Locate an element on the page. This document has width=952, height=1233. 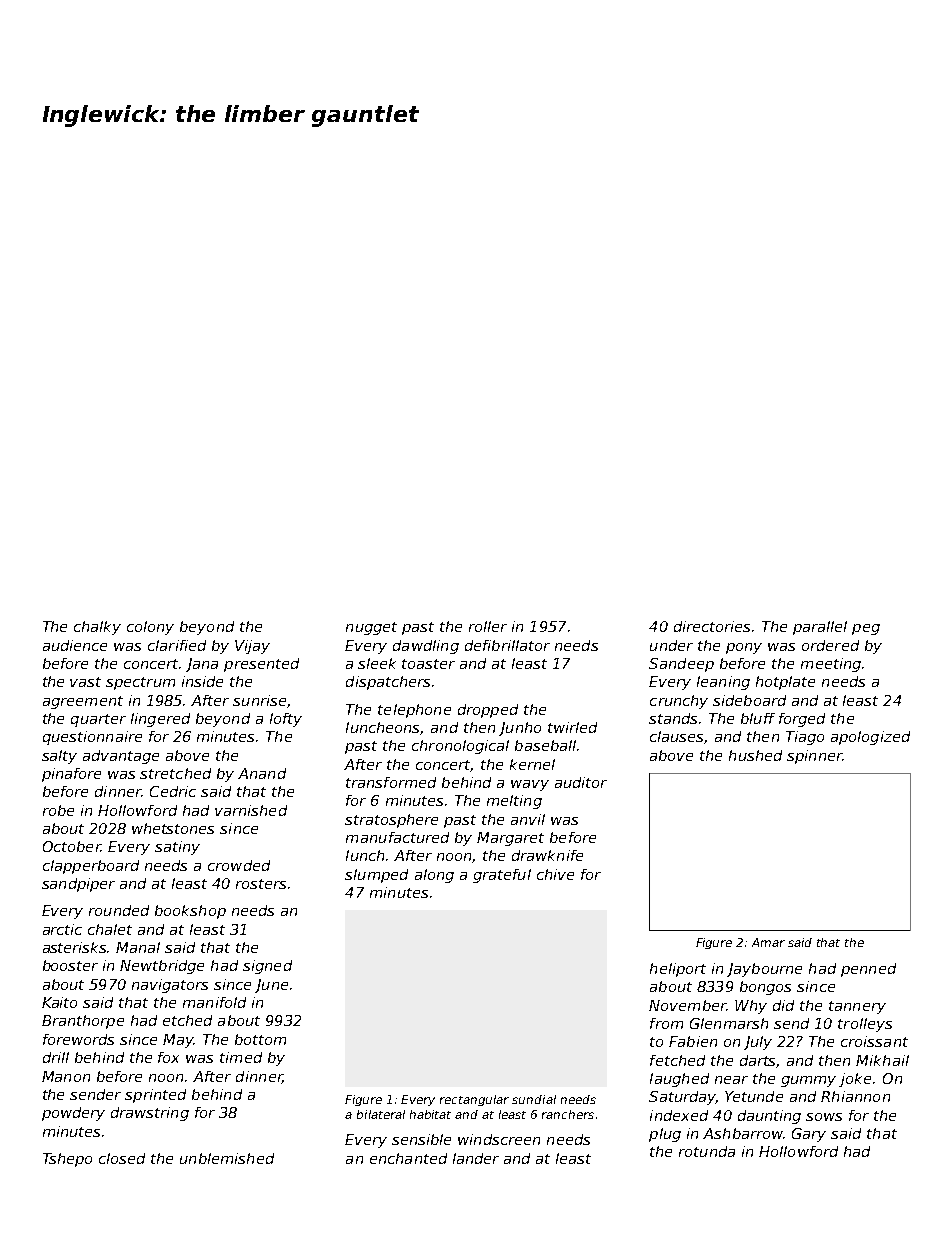
manifold is located at coordinates (214, 1002).
